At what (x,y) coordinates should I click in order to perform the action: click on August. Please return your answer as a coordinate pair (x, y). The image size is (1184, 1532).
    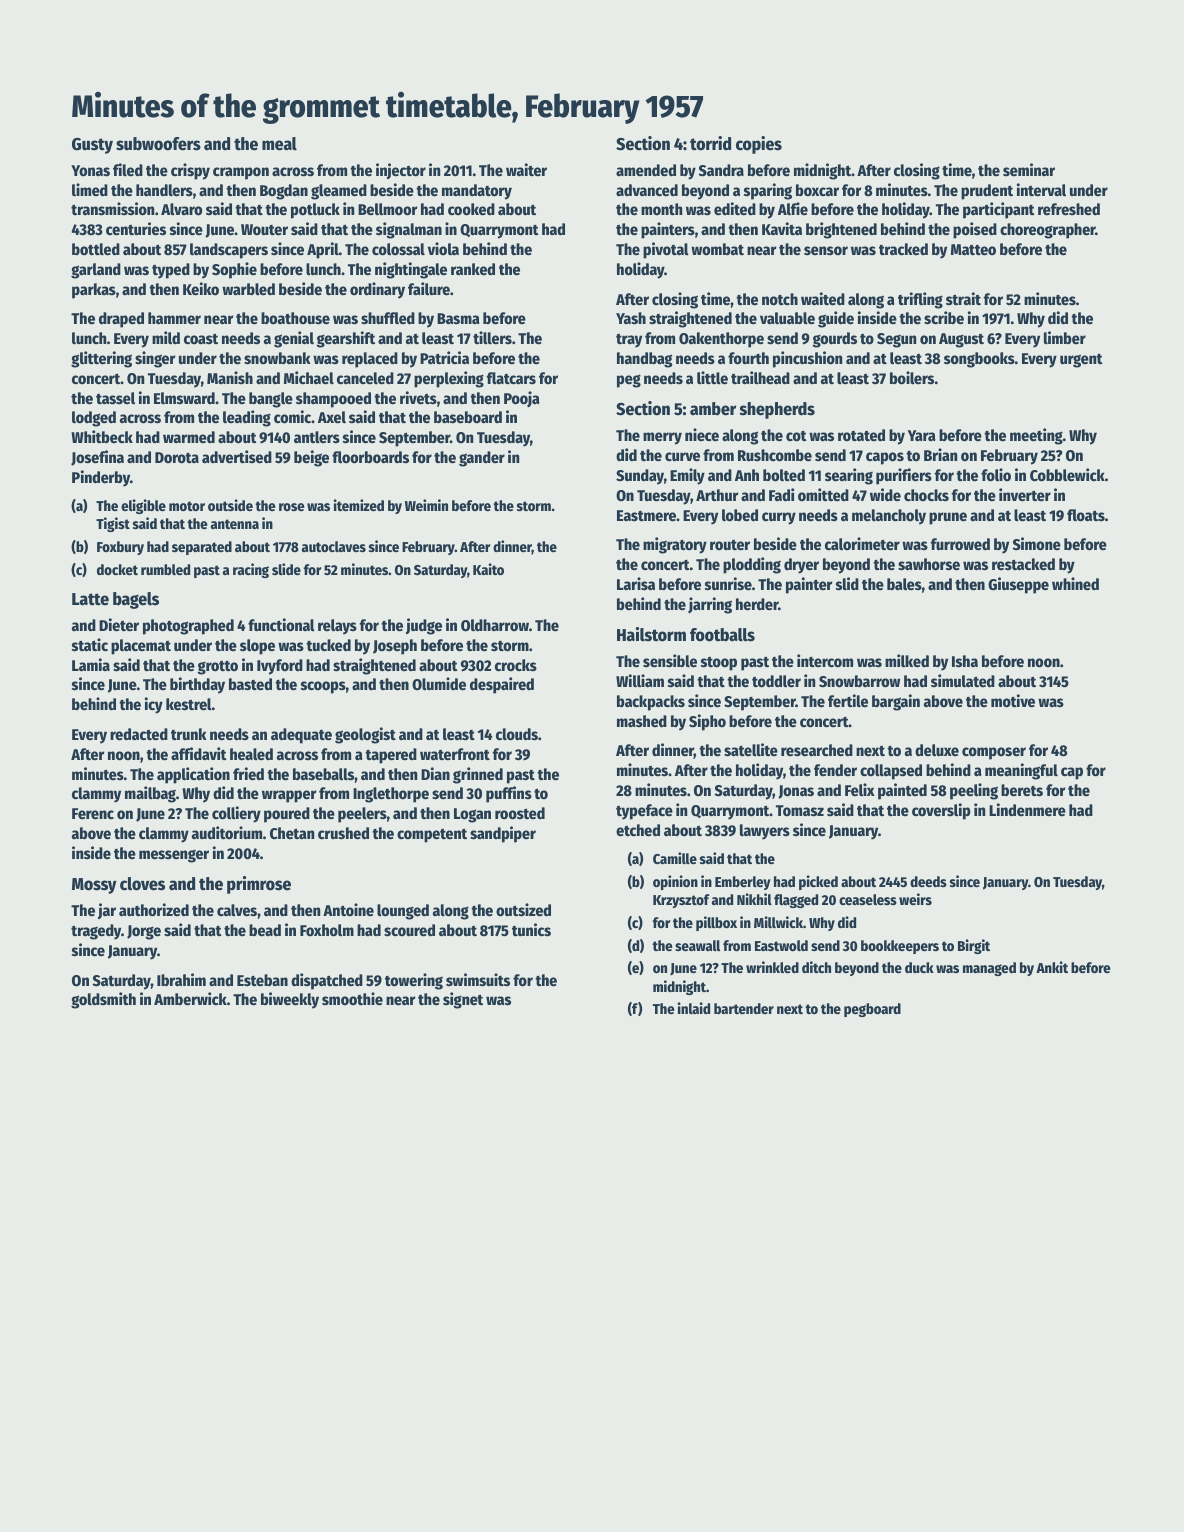
    Looking at the image, I should click on (961, 340).
